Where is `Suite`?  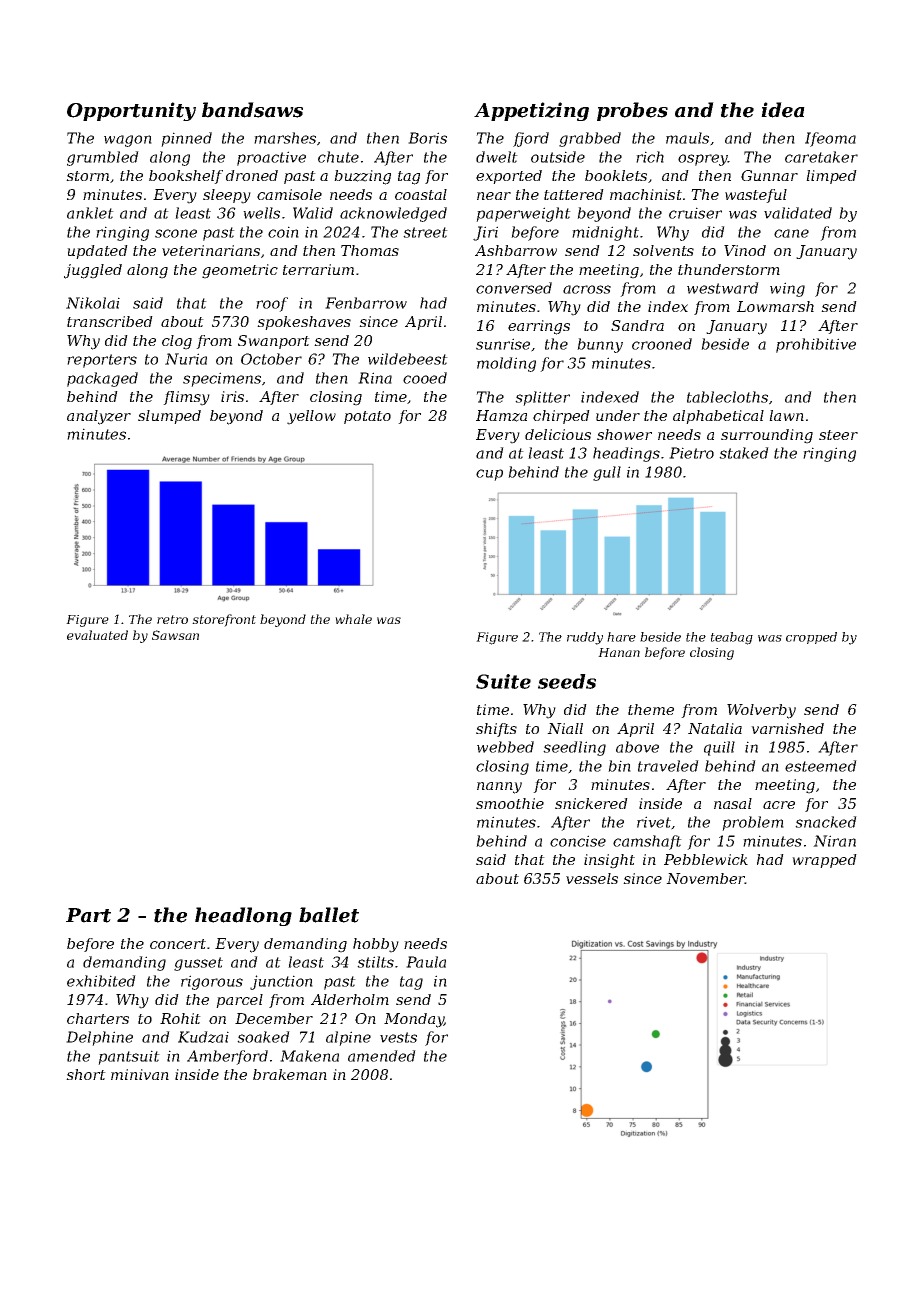
Suite is located at coordinates (503, 681).
